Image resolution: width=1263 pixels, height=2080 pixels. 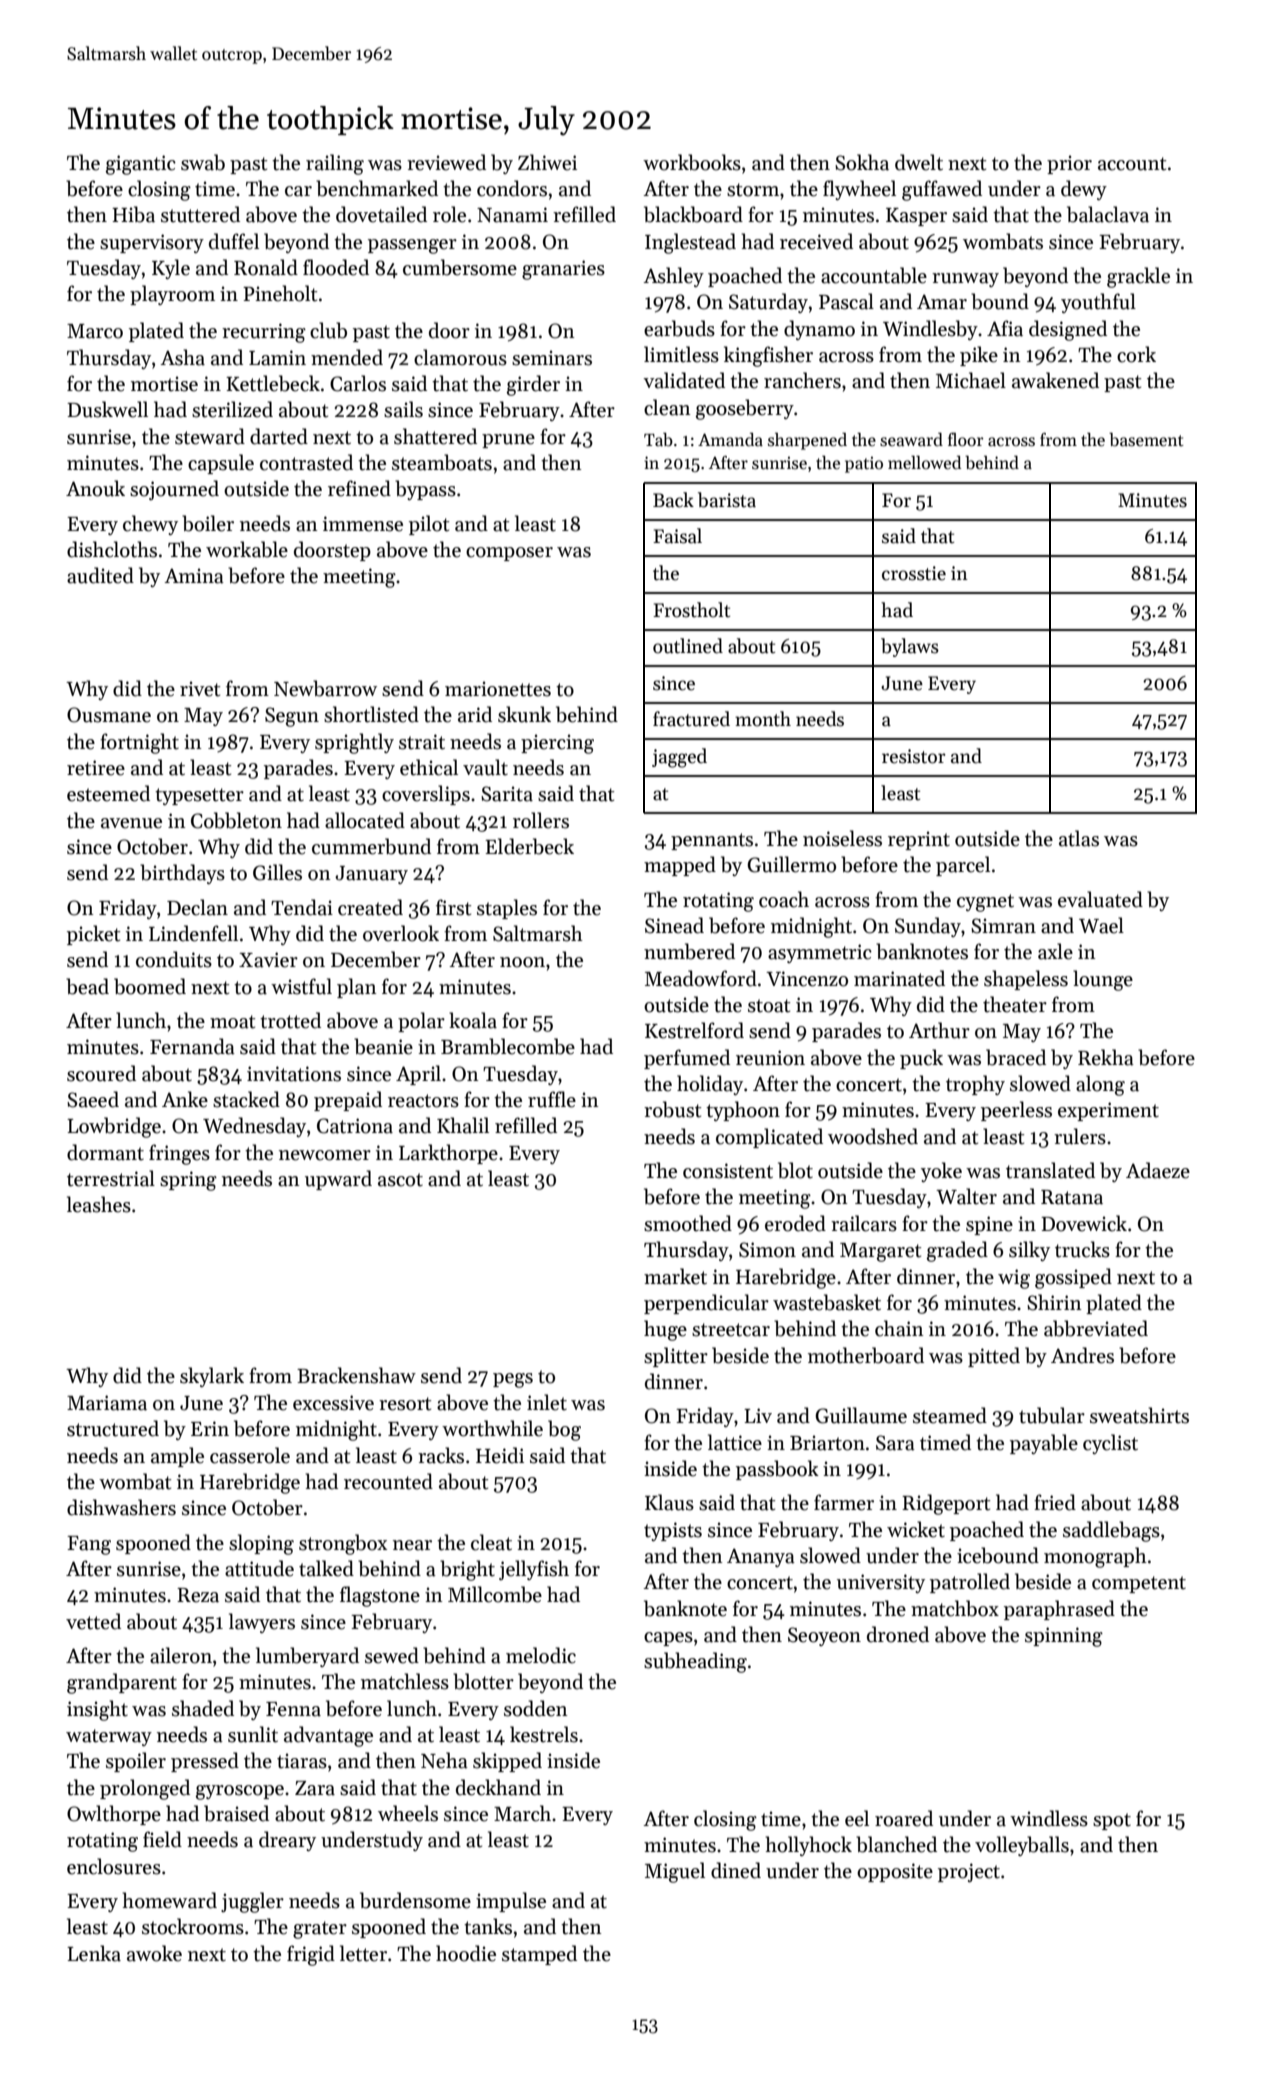 I want to click on Sunday, so click(x=928, y=927).
